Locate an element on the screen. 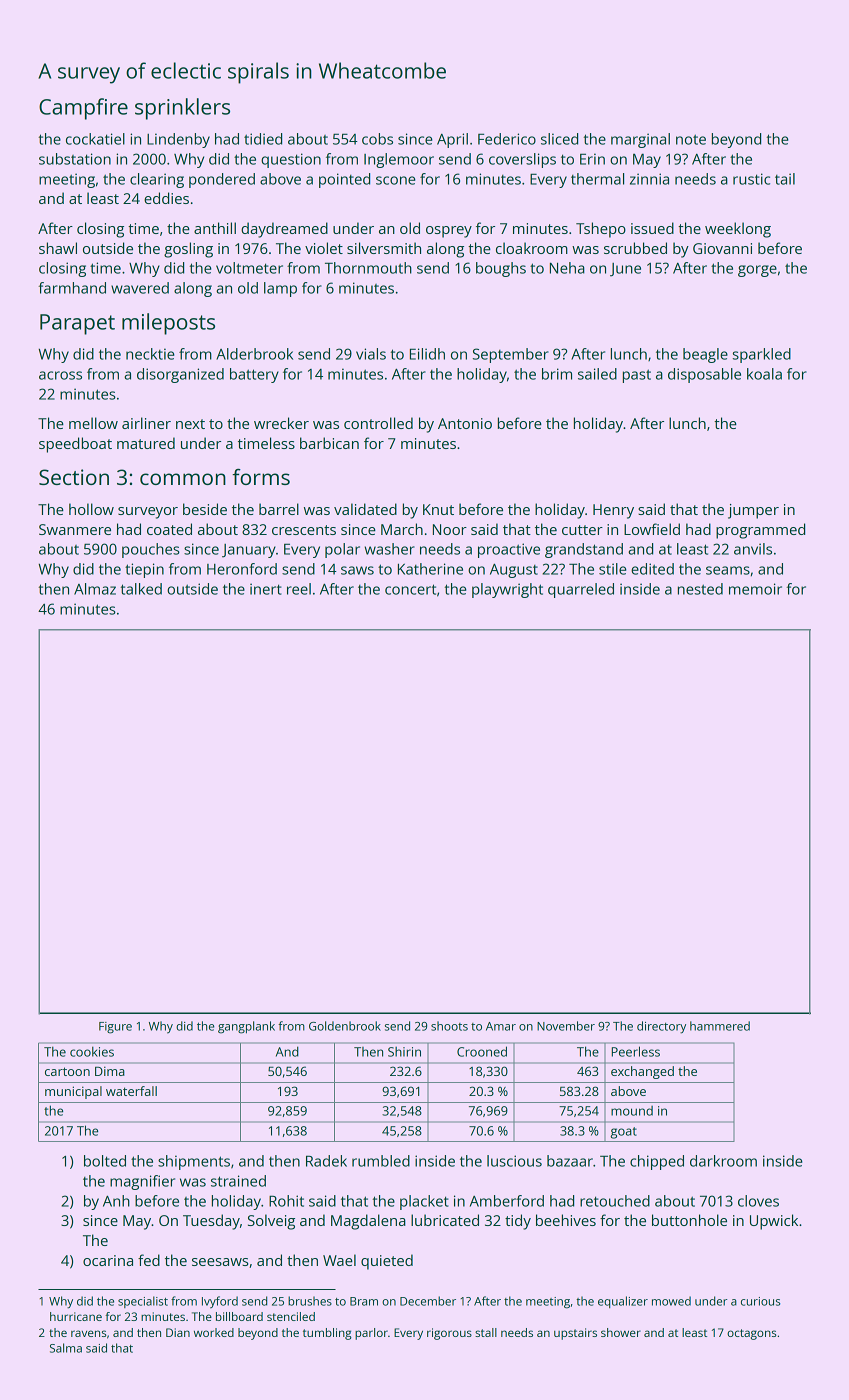  hammered is located at coordinates (720, 1026).
